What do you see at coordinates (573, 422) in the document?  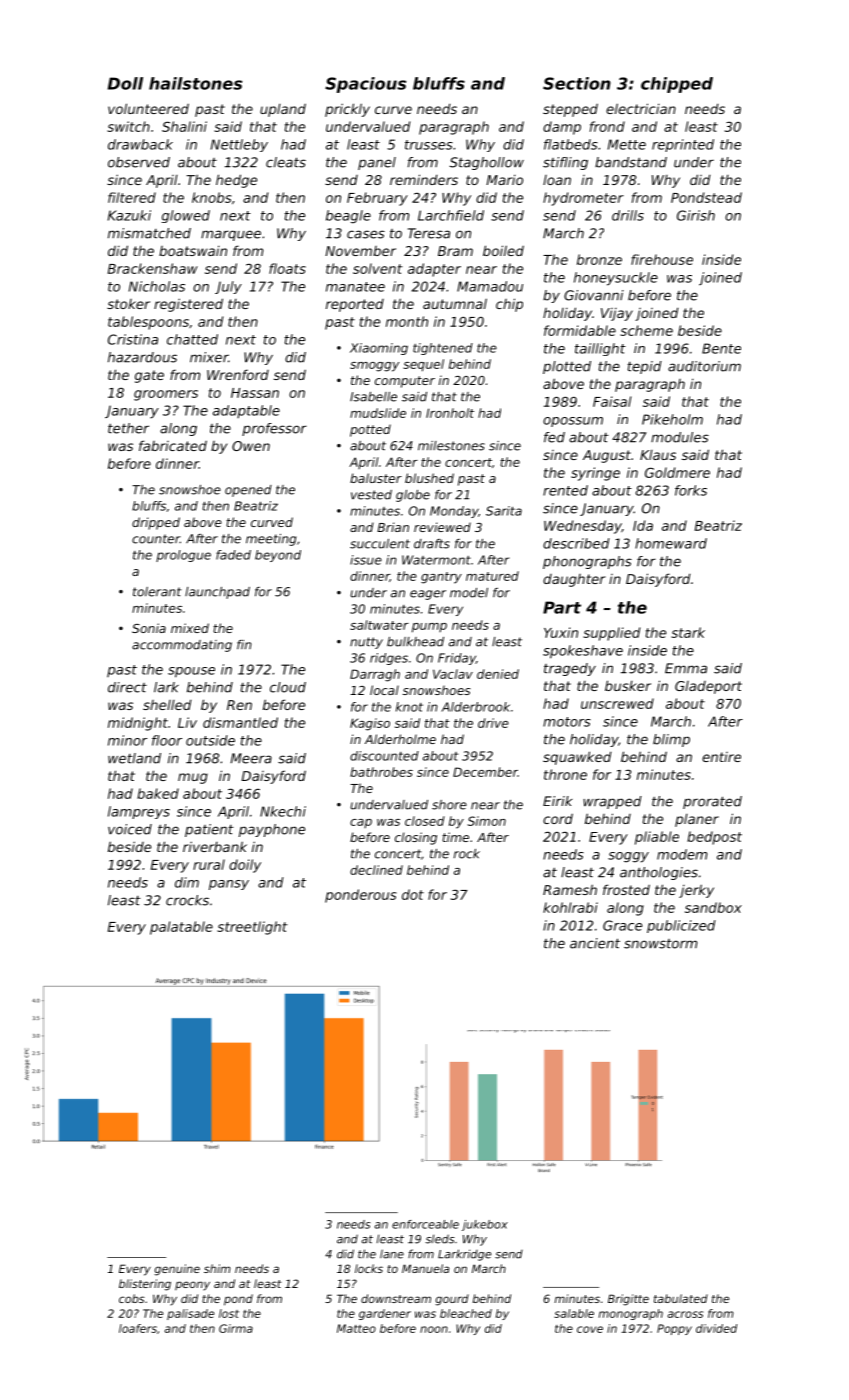 I see `opossum` at bounding box center [573, 422].
